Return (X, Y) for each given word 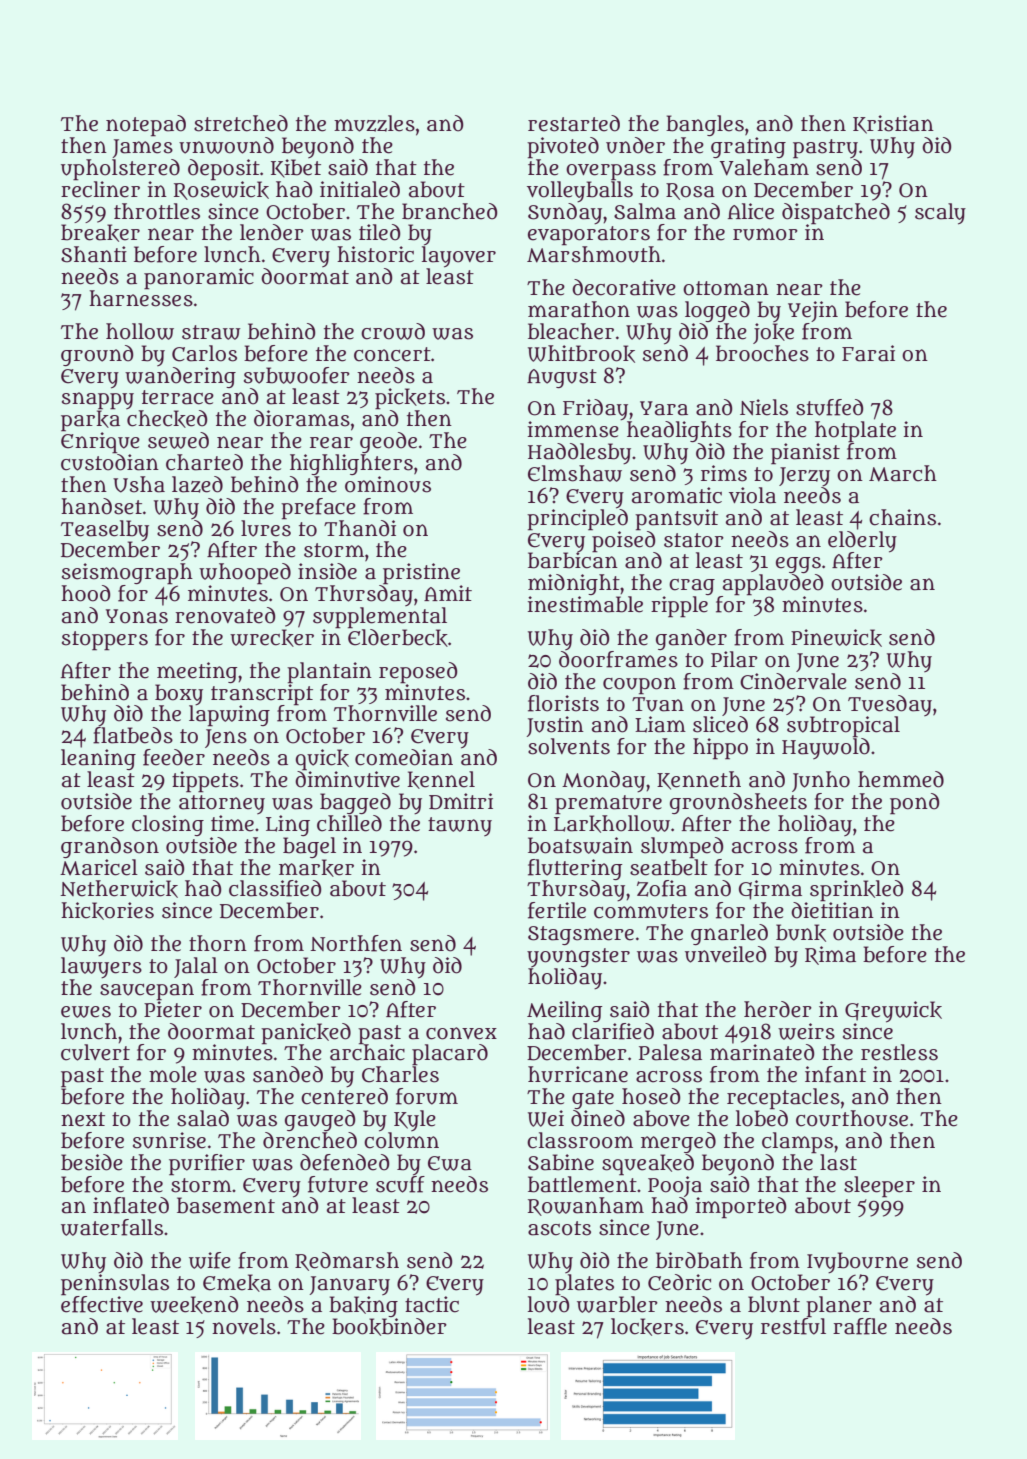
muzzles (374, 123)
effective (102, 1304)
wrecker (272, 638)
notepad (146, 126)
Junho (821, 781)
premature (608, 805)
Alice (751, 211)
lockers (647, 1327)
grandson (110, 847)
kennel (441, 780)
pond (914, 804)
